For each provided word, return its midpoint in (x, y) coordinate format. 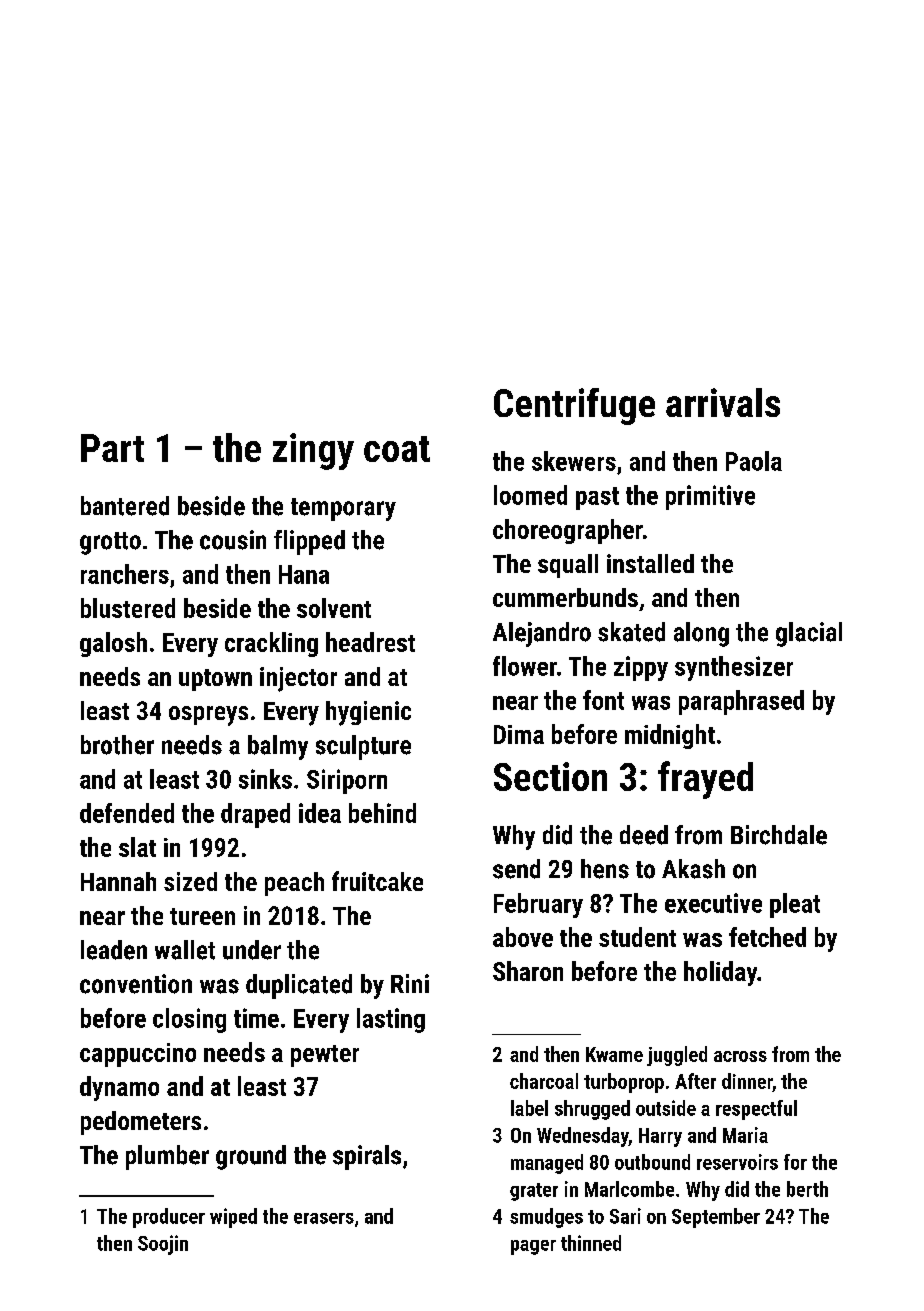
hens (605, 869)
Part (112, 448)
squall (568, 566)
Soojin (163, 1245)
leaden (114, 950)
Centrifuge (574, 406)
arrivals (723, 402)
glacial (809, 634)
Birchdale (779, 835)
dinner (747, 1081)
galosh (113, 644)
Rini (410, 983)
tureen (202, 916)
